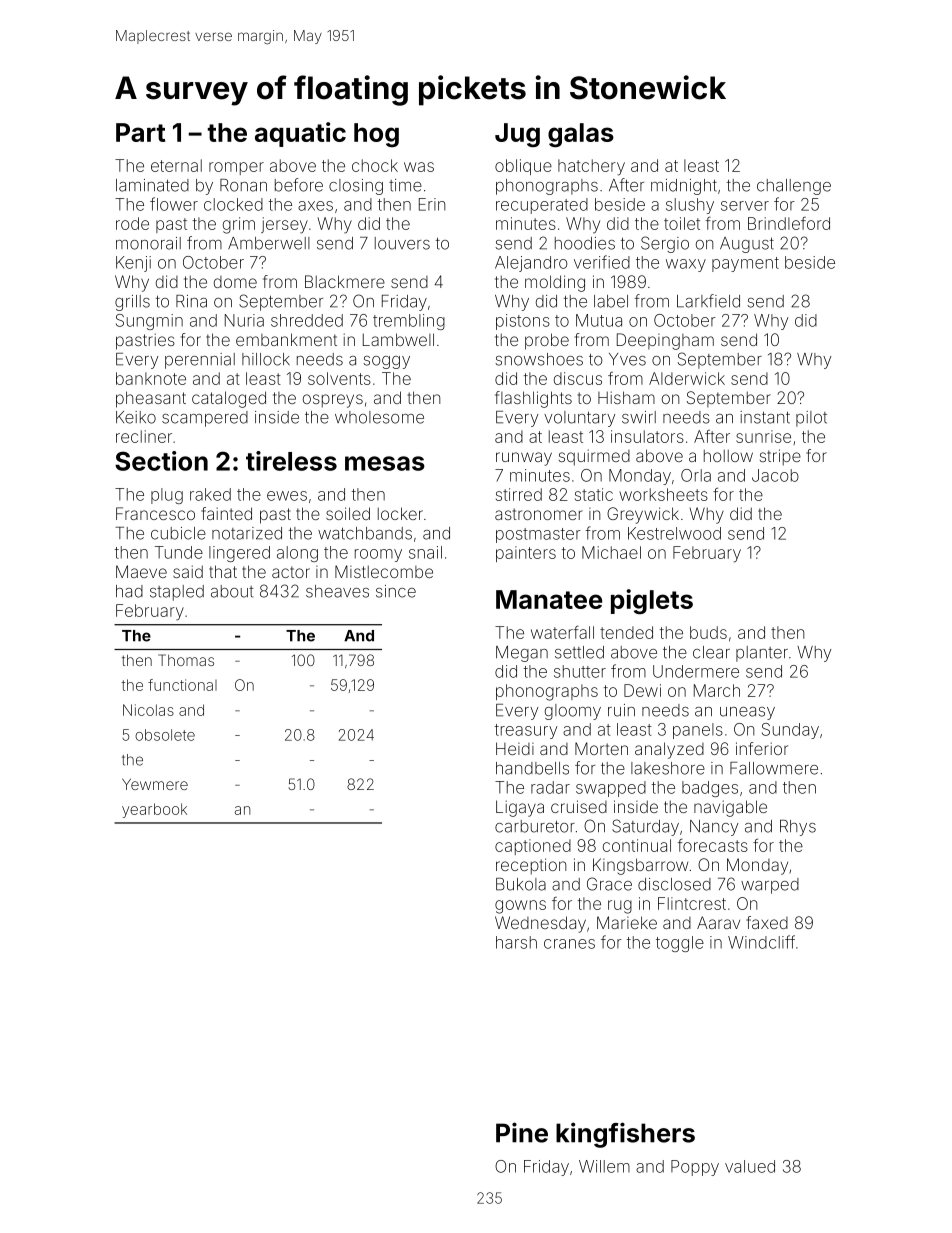  Describe the element at coordinates (762, 654) in the document. I see `planter` at that location.
